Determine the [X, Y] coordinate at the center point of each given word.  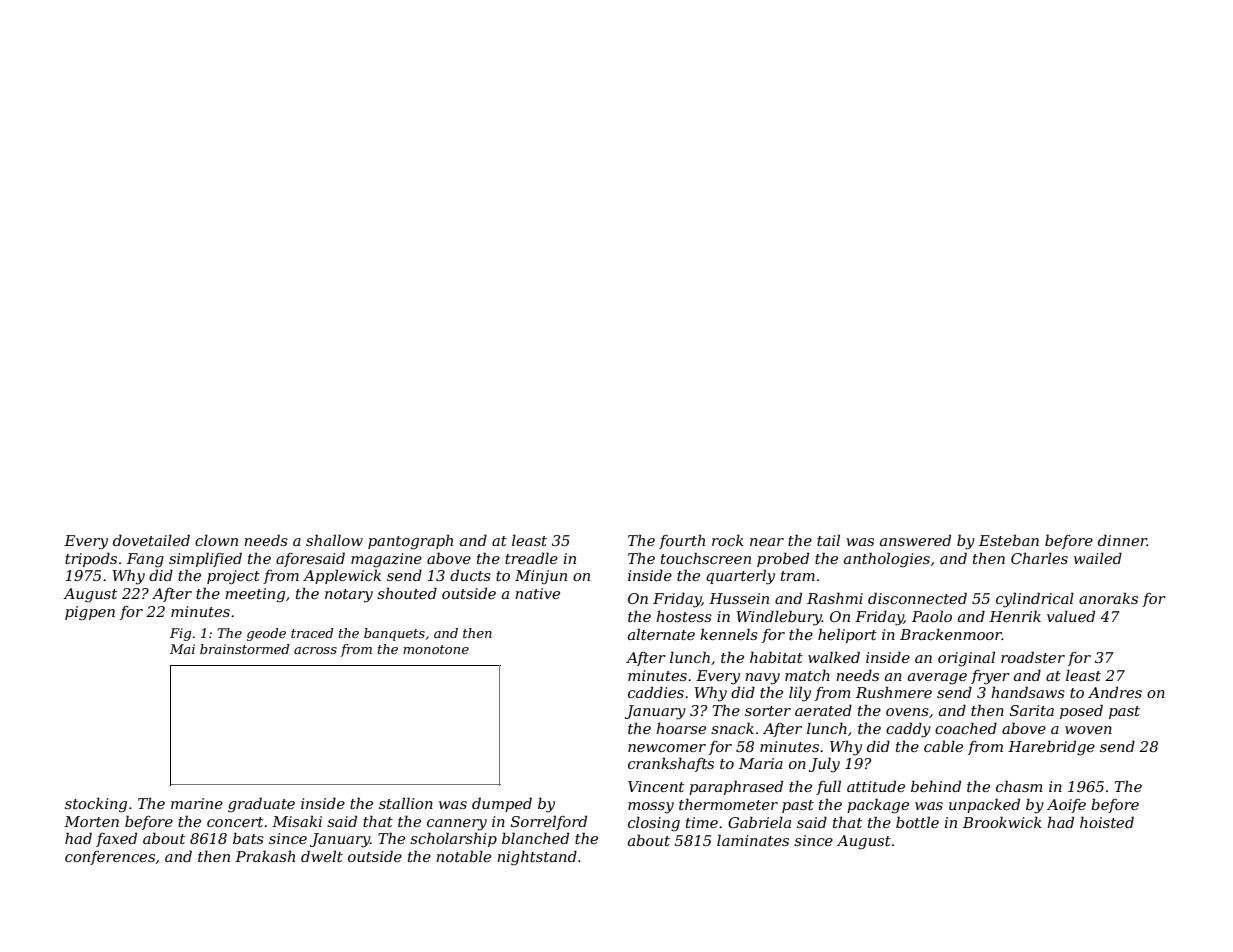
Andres [1115, 692]
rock [728, 540]
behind [936, 786]
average [937, 679]
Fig [180, 634]
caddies [656, 692]
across [315, 650]
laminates [753, 840]
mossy [651, 808]
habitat [776, 657]
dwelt [322, 856]
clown [216, 540]
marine [197, 803]
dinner [1122, 540]
